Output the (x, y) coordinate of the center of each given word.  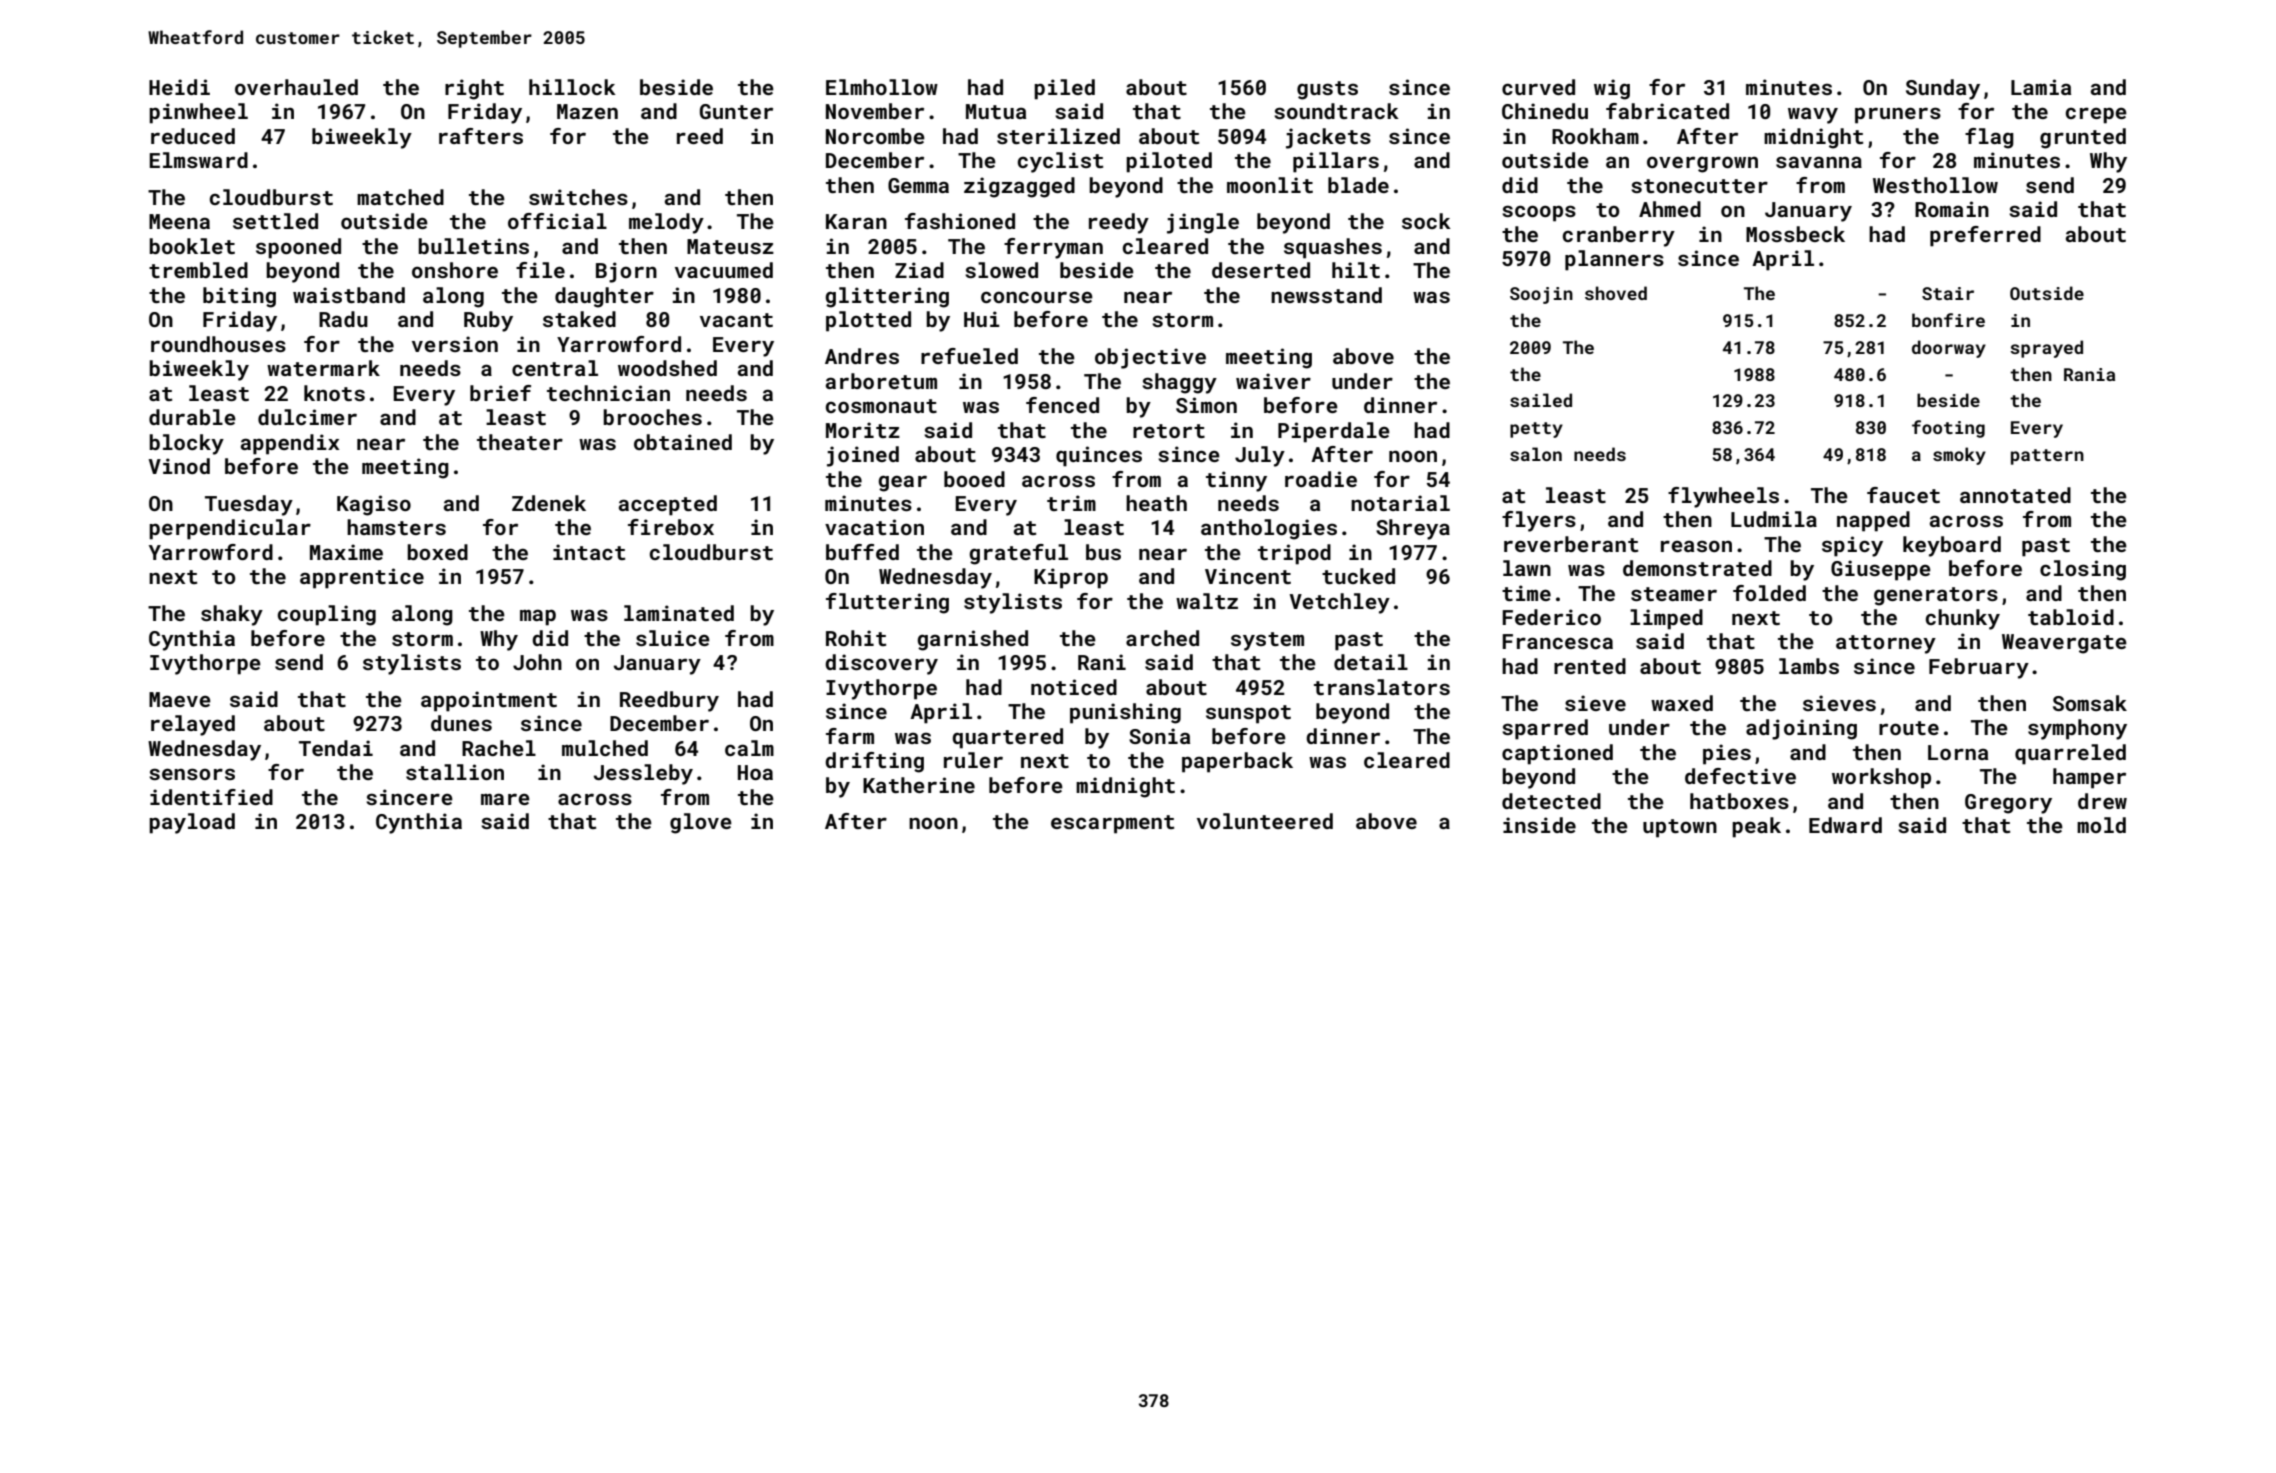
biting (239, 297)
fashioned (960, 221)
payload (192, 823)
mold (2101, 825)
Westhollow (1935, 185)
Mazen (587, 111)
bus (1103, 552)
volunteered (1265, 821)
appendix (290, 444)
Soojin (1541, 295)
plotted (868, 321)
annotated (2015, 495)
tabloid (2071, 617)
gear (902, 483)
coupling (327, 615)
